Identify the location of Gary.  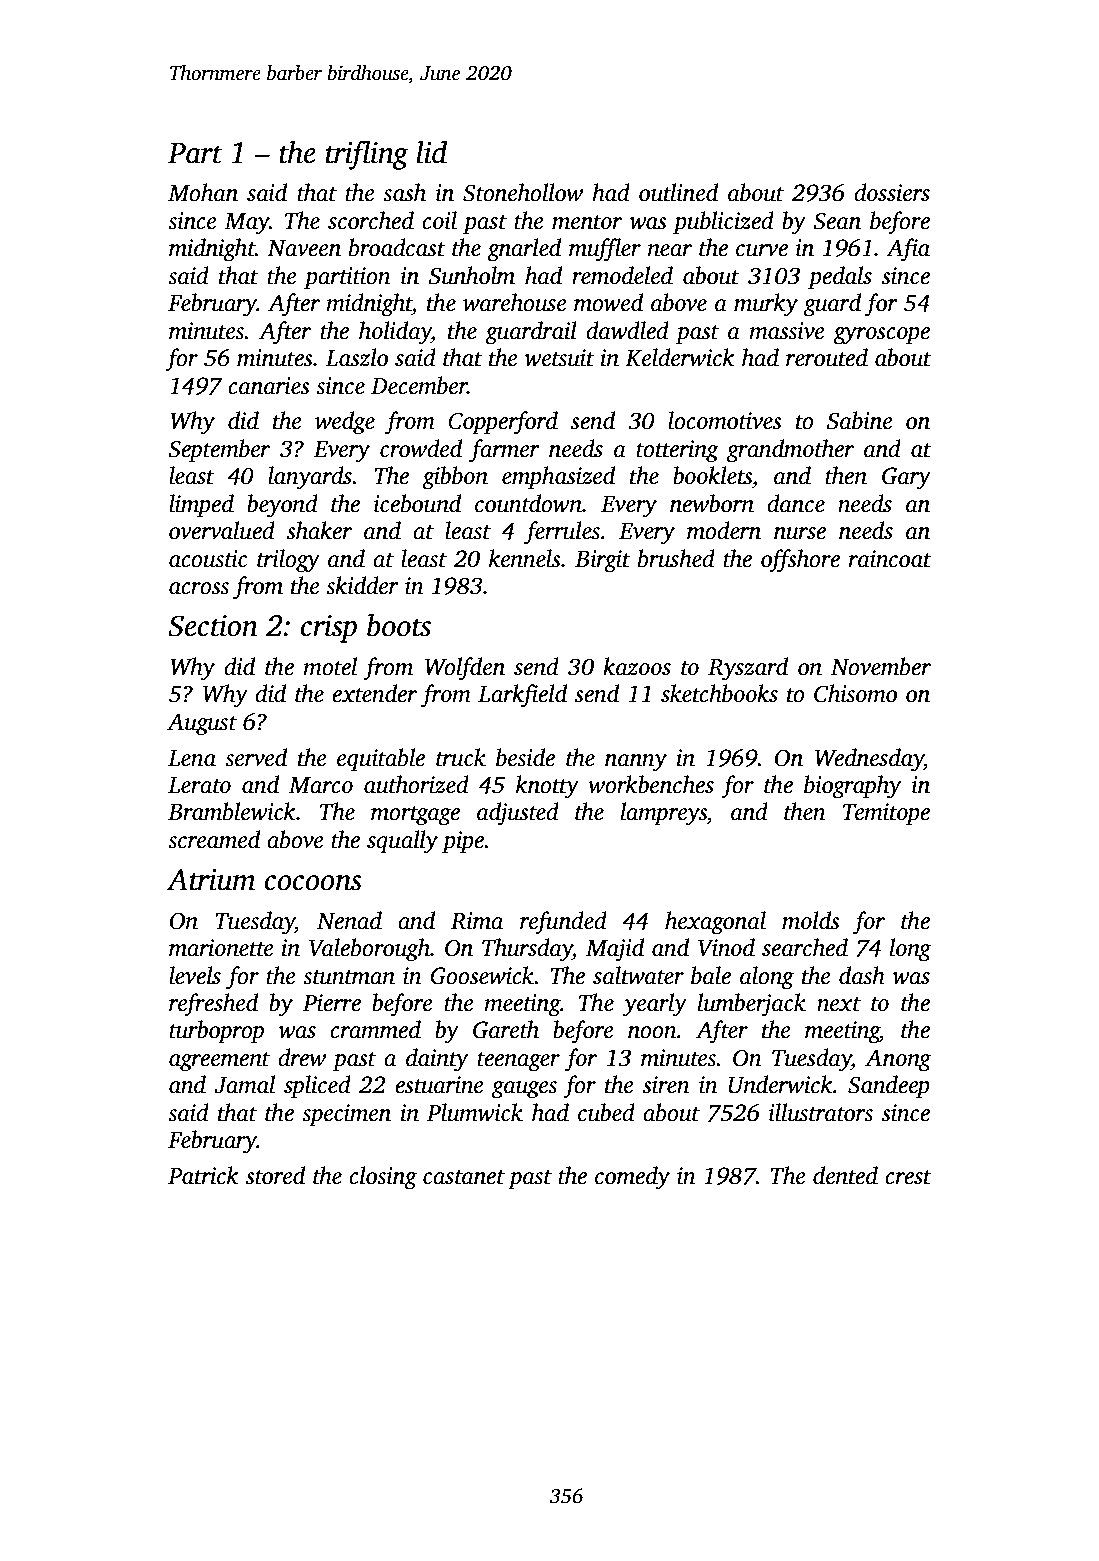
(906, 478).
